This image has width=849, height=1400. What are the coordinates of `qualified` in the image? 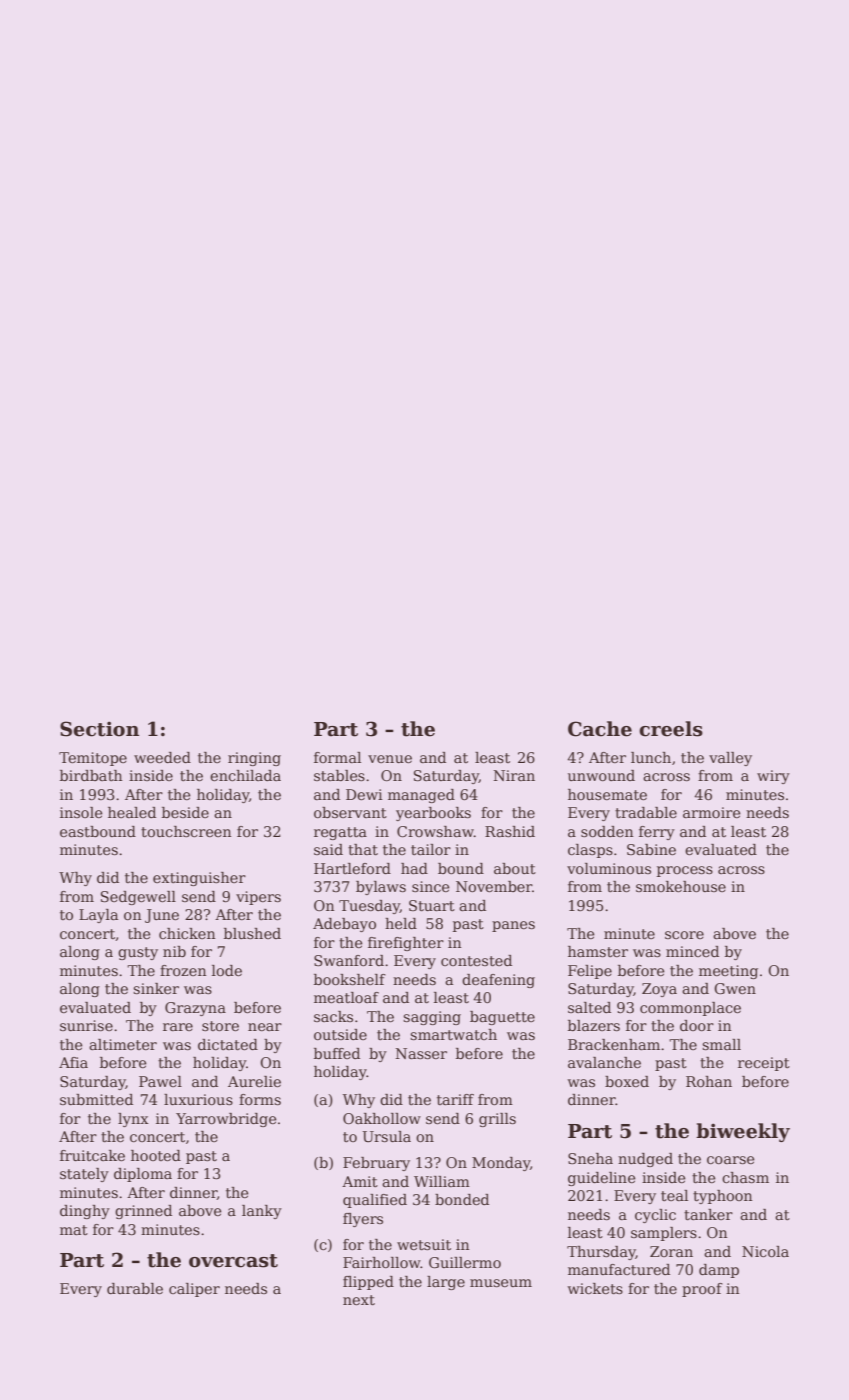 It's located at (375, 1201).
